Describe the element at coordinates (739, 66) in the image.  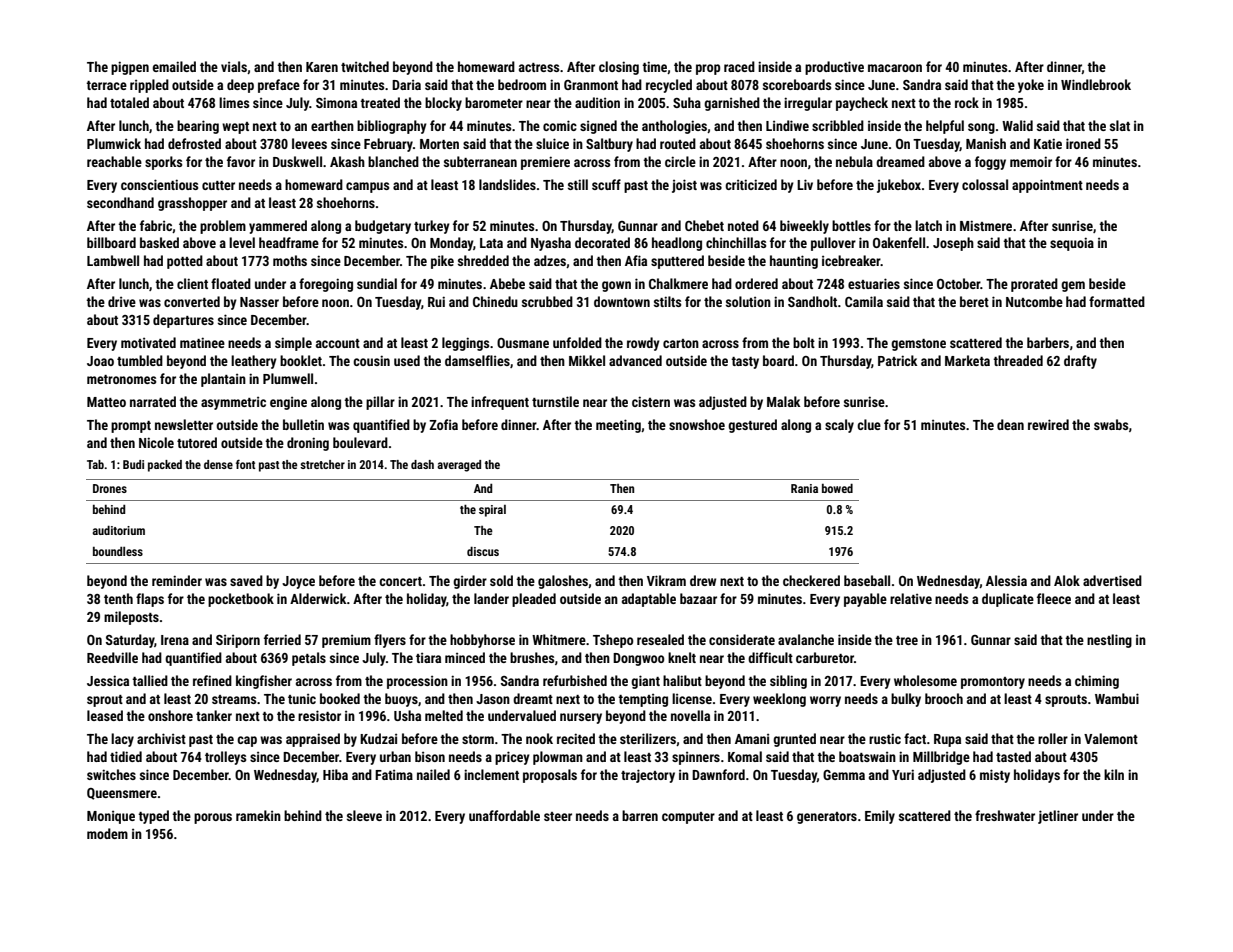
I see `raced` at that location.
